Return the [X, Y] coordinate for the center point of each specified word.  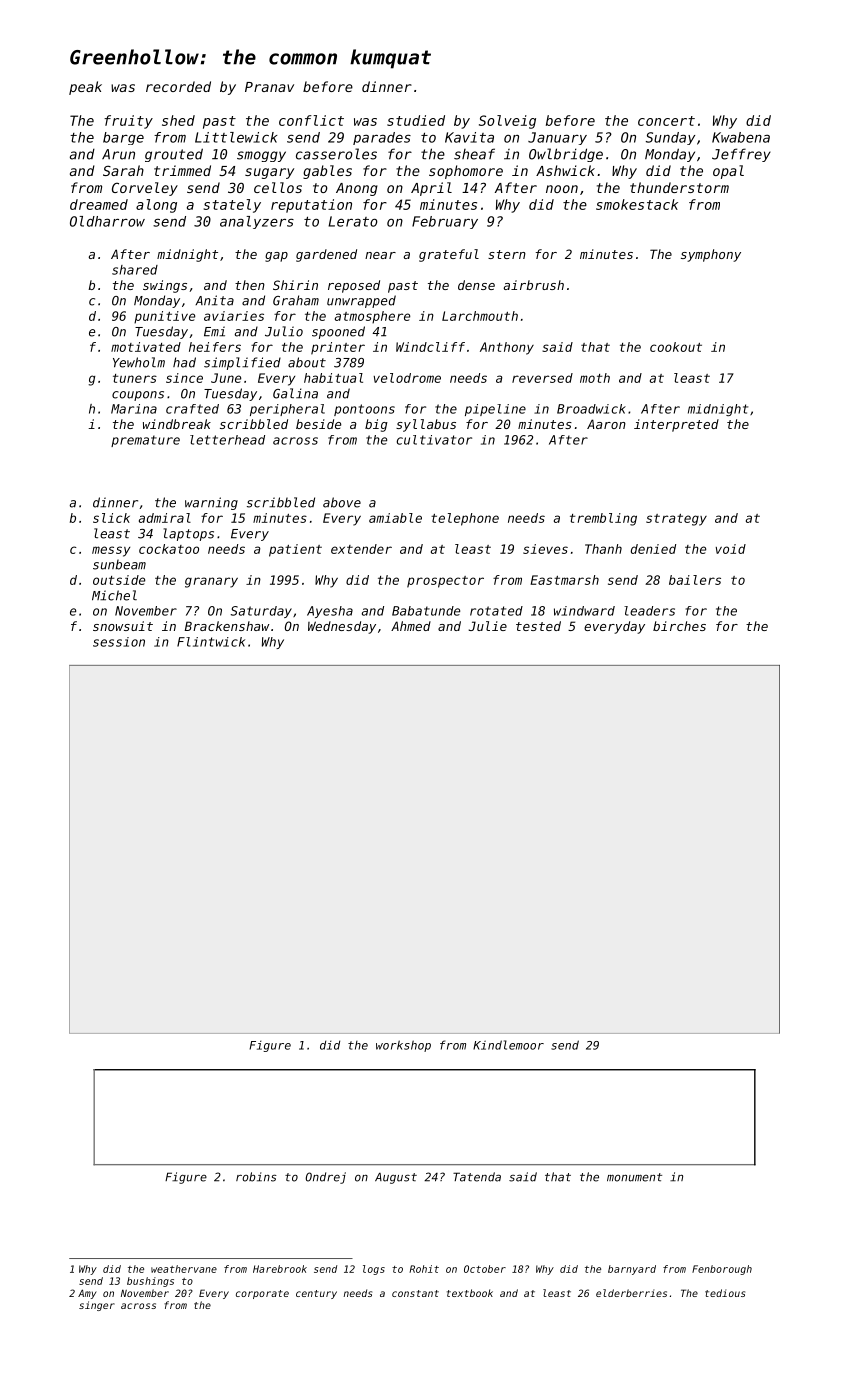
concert [666, 121]
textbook [470, 1293]
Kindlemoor [508, 1045]
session [119, 642]
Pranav [269, 87]
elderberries [631, 1293]
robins [256, 1177]
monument [634, 1177]
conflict [311, 120]
